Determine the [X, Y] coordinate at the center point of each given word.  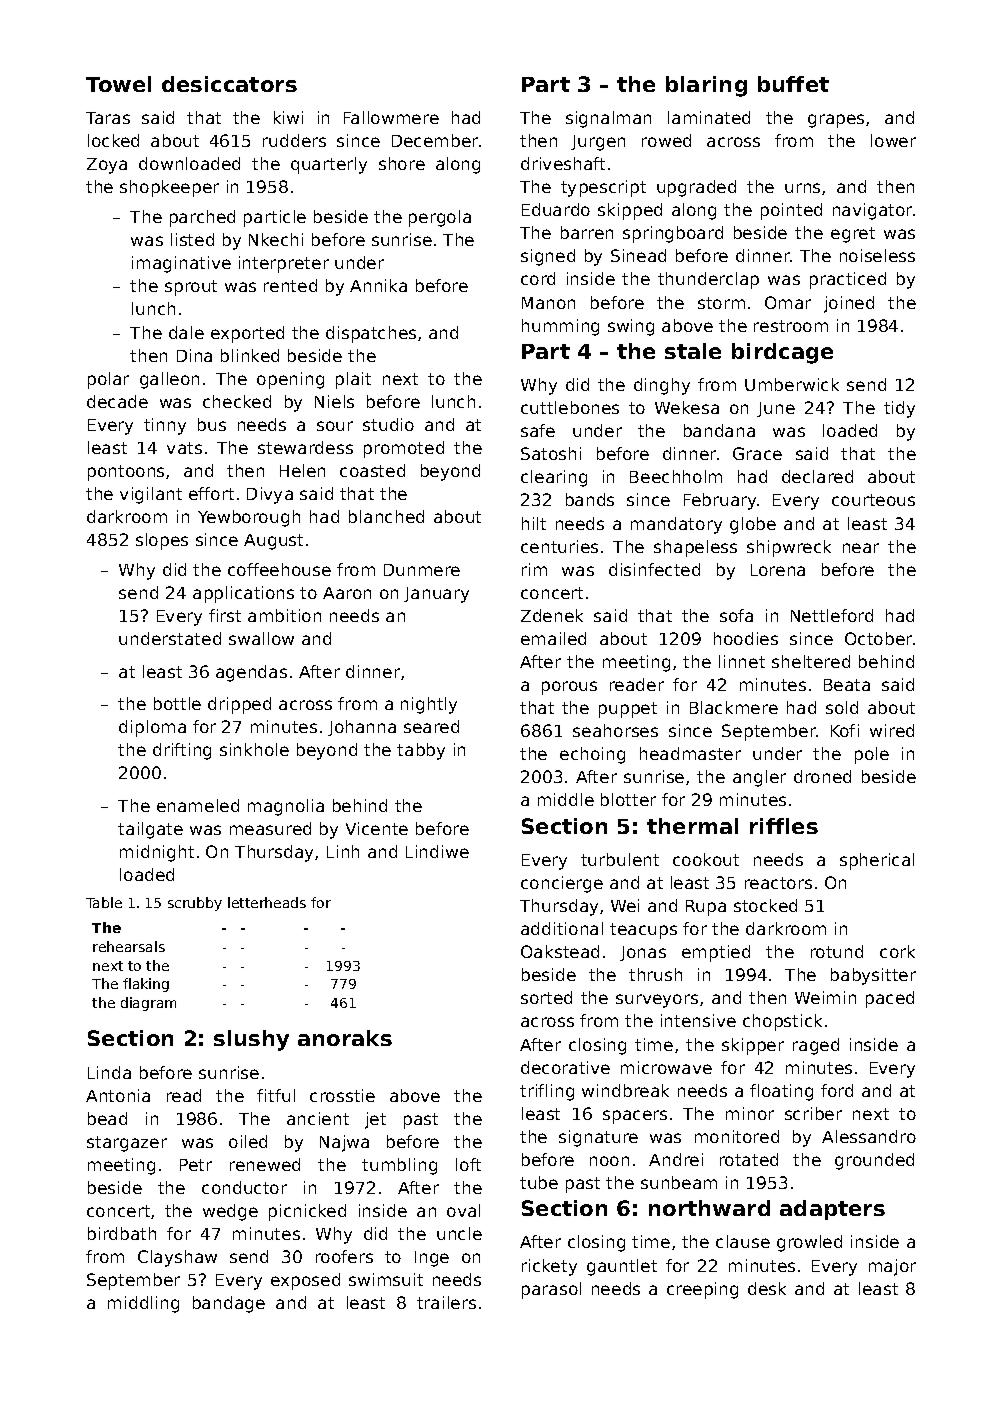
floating [781, 1092]
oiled [248, 1141]
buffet [793, 84]
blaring [706, 86]
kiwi [288, 117]
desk [767, 1288]
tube [539, 1182]
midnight [157, 853]
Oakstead [560, 951]
